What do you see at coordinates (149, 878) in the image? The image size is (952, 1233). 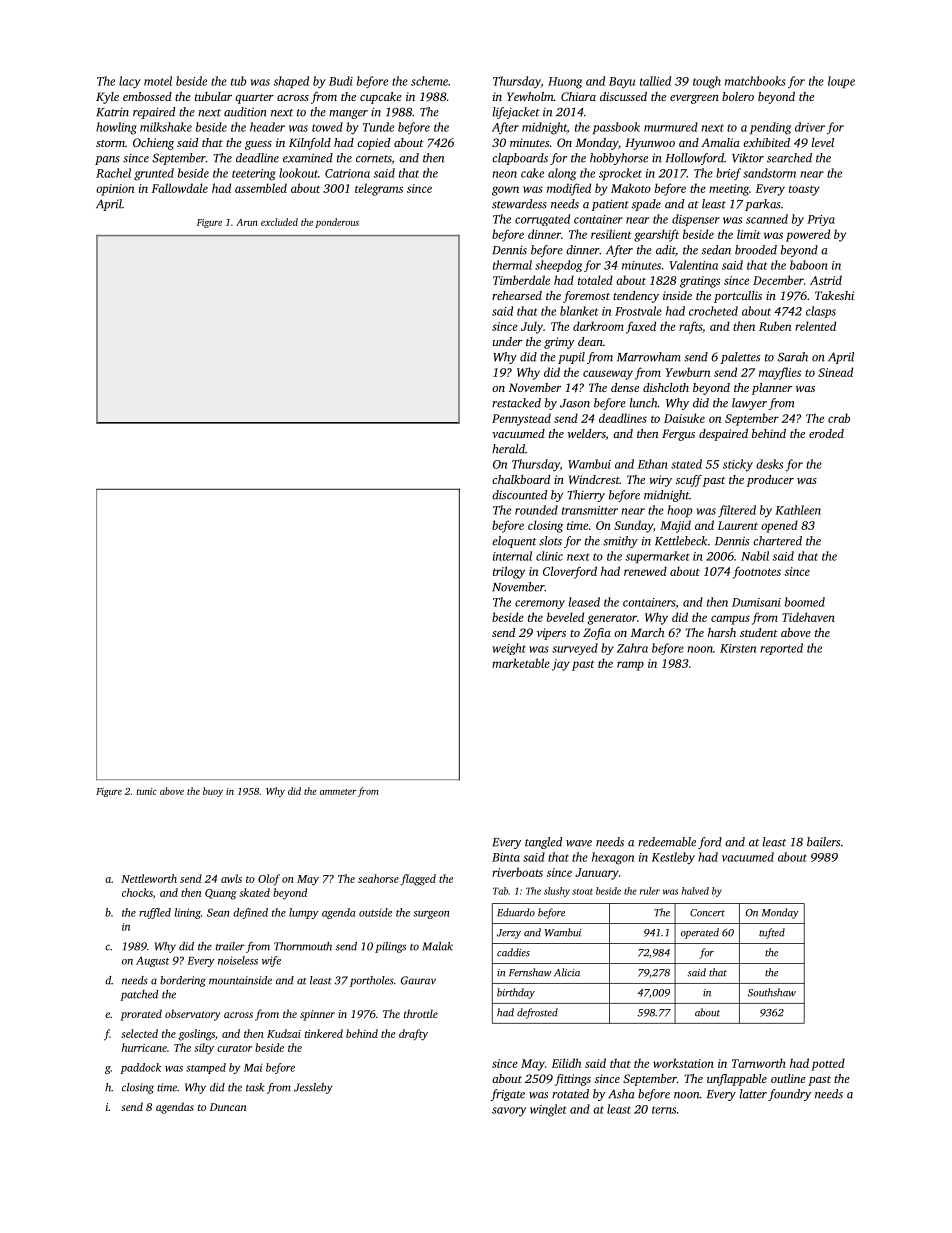 I see `Nettleworth` at bounding box center [149, 878].
